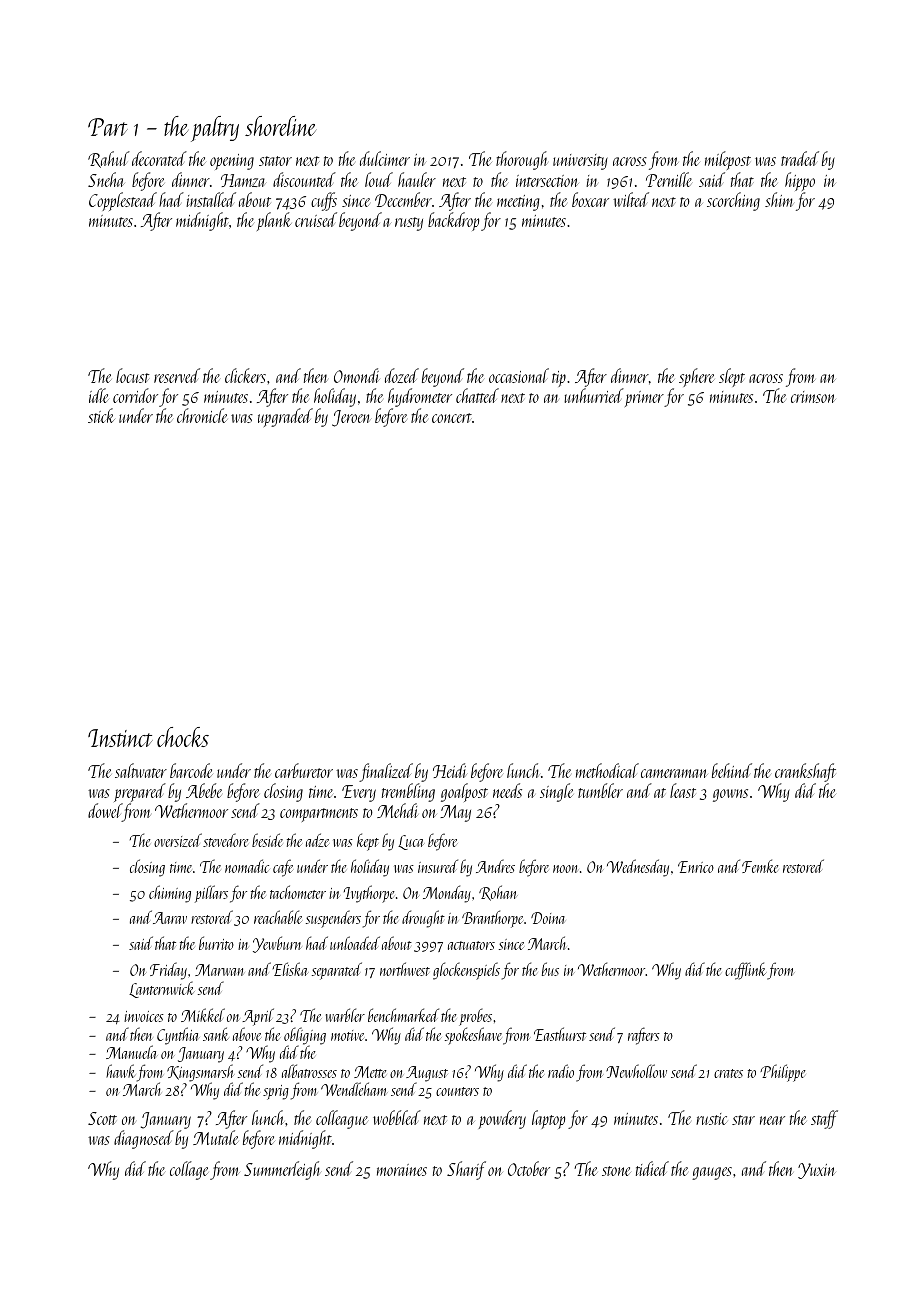 This screenshot has height=1311, width=924. What do you see at coordinates (274, 221) in the screenshot?
I see `plank` at bounding box center [274, 221].
